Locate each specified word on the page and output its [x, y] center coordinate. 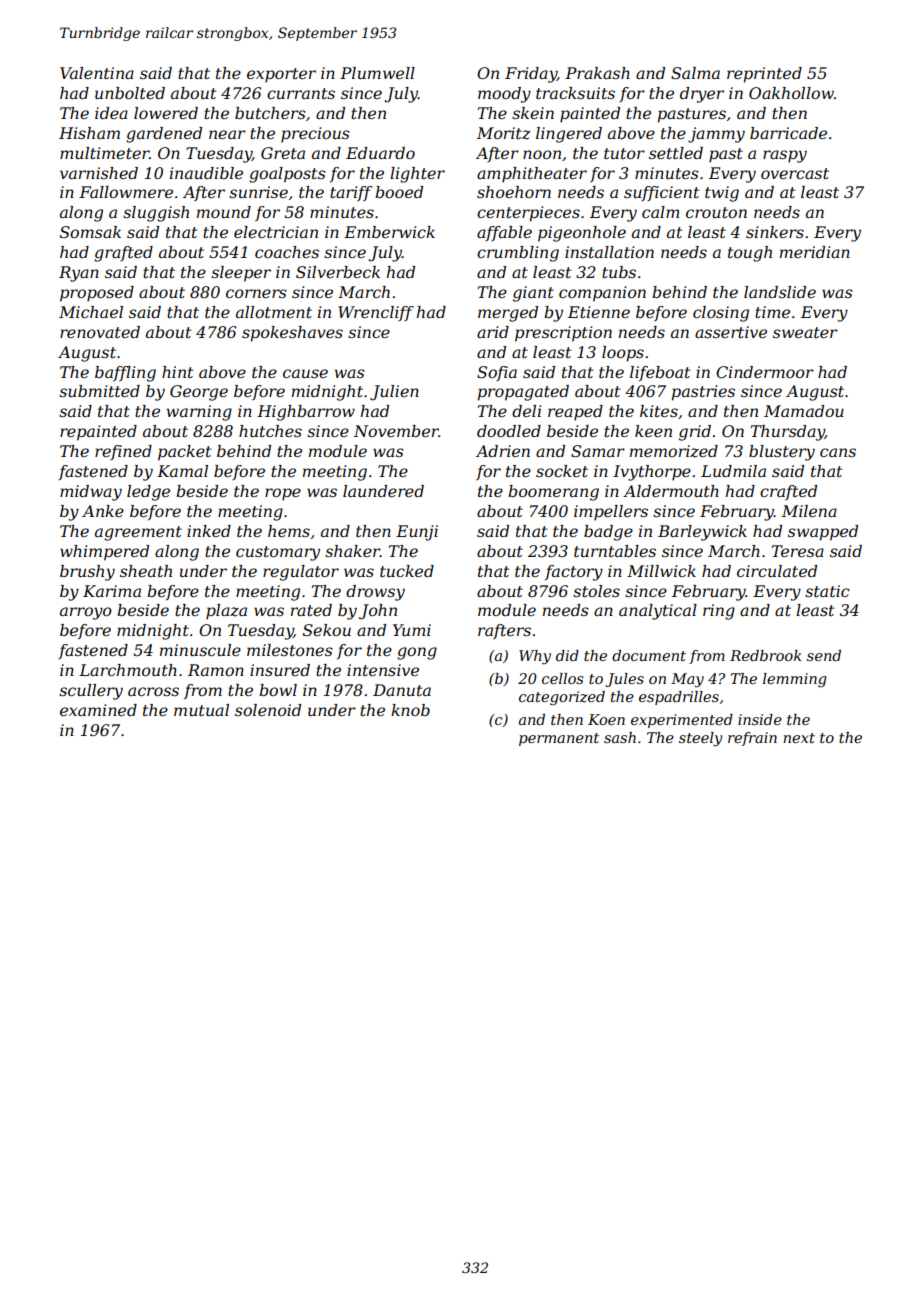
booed [399, 192]
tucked [407, 571]
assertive [731, 332]
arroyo [86, 613]
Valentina [97, 73]
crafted [788, 493]
